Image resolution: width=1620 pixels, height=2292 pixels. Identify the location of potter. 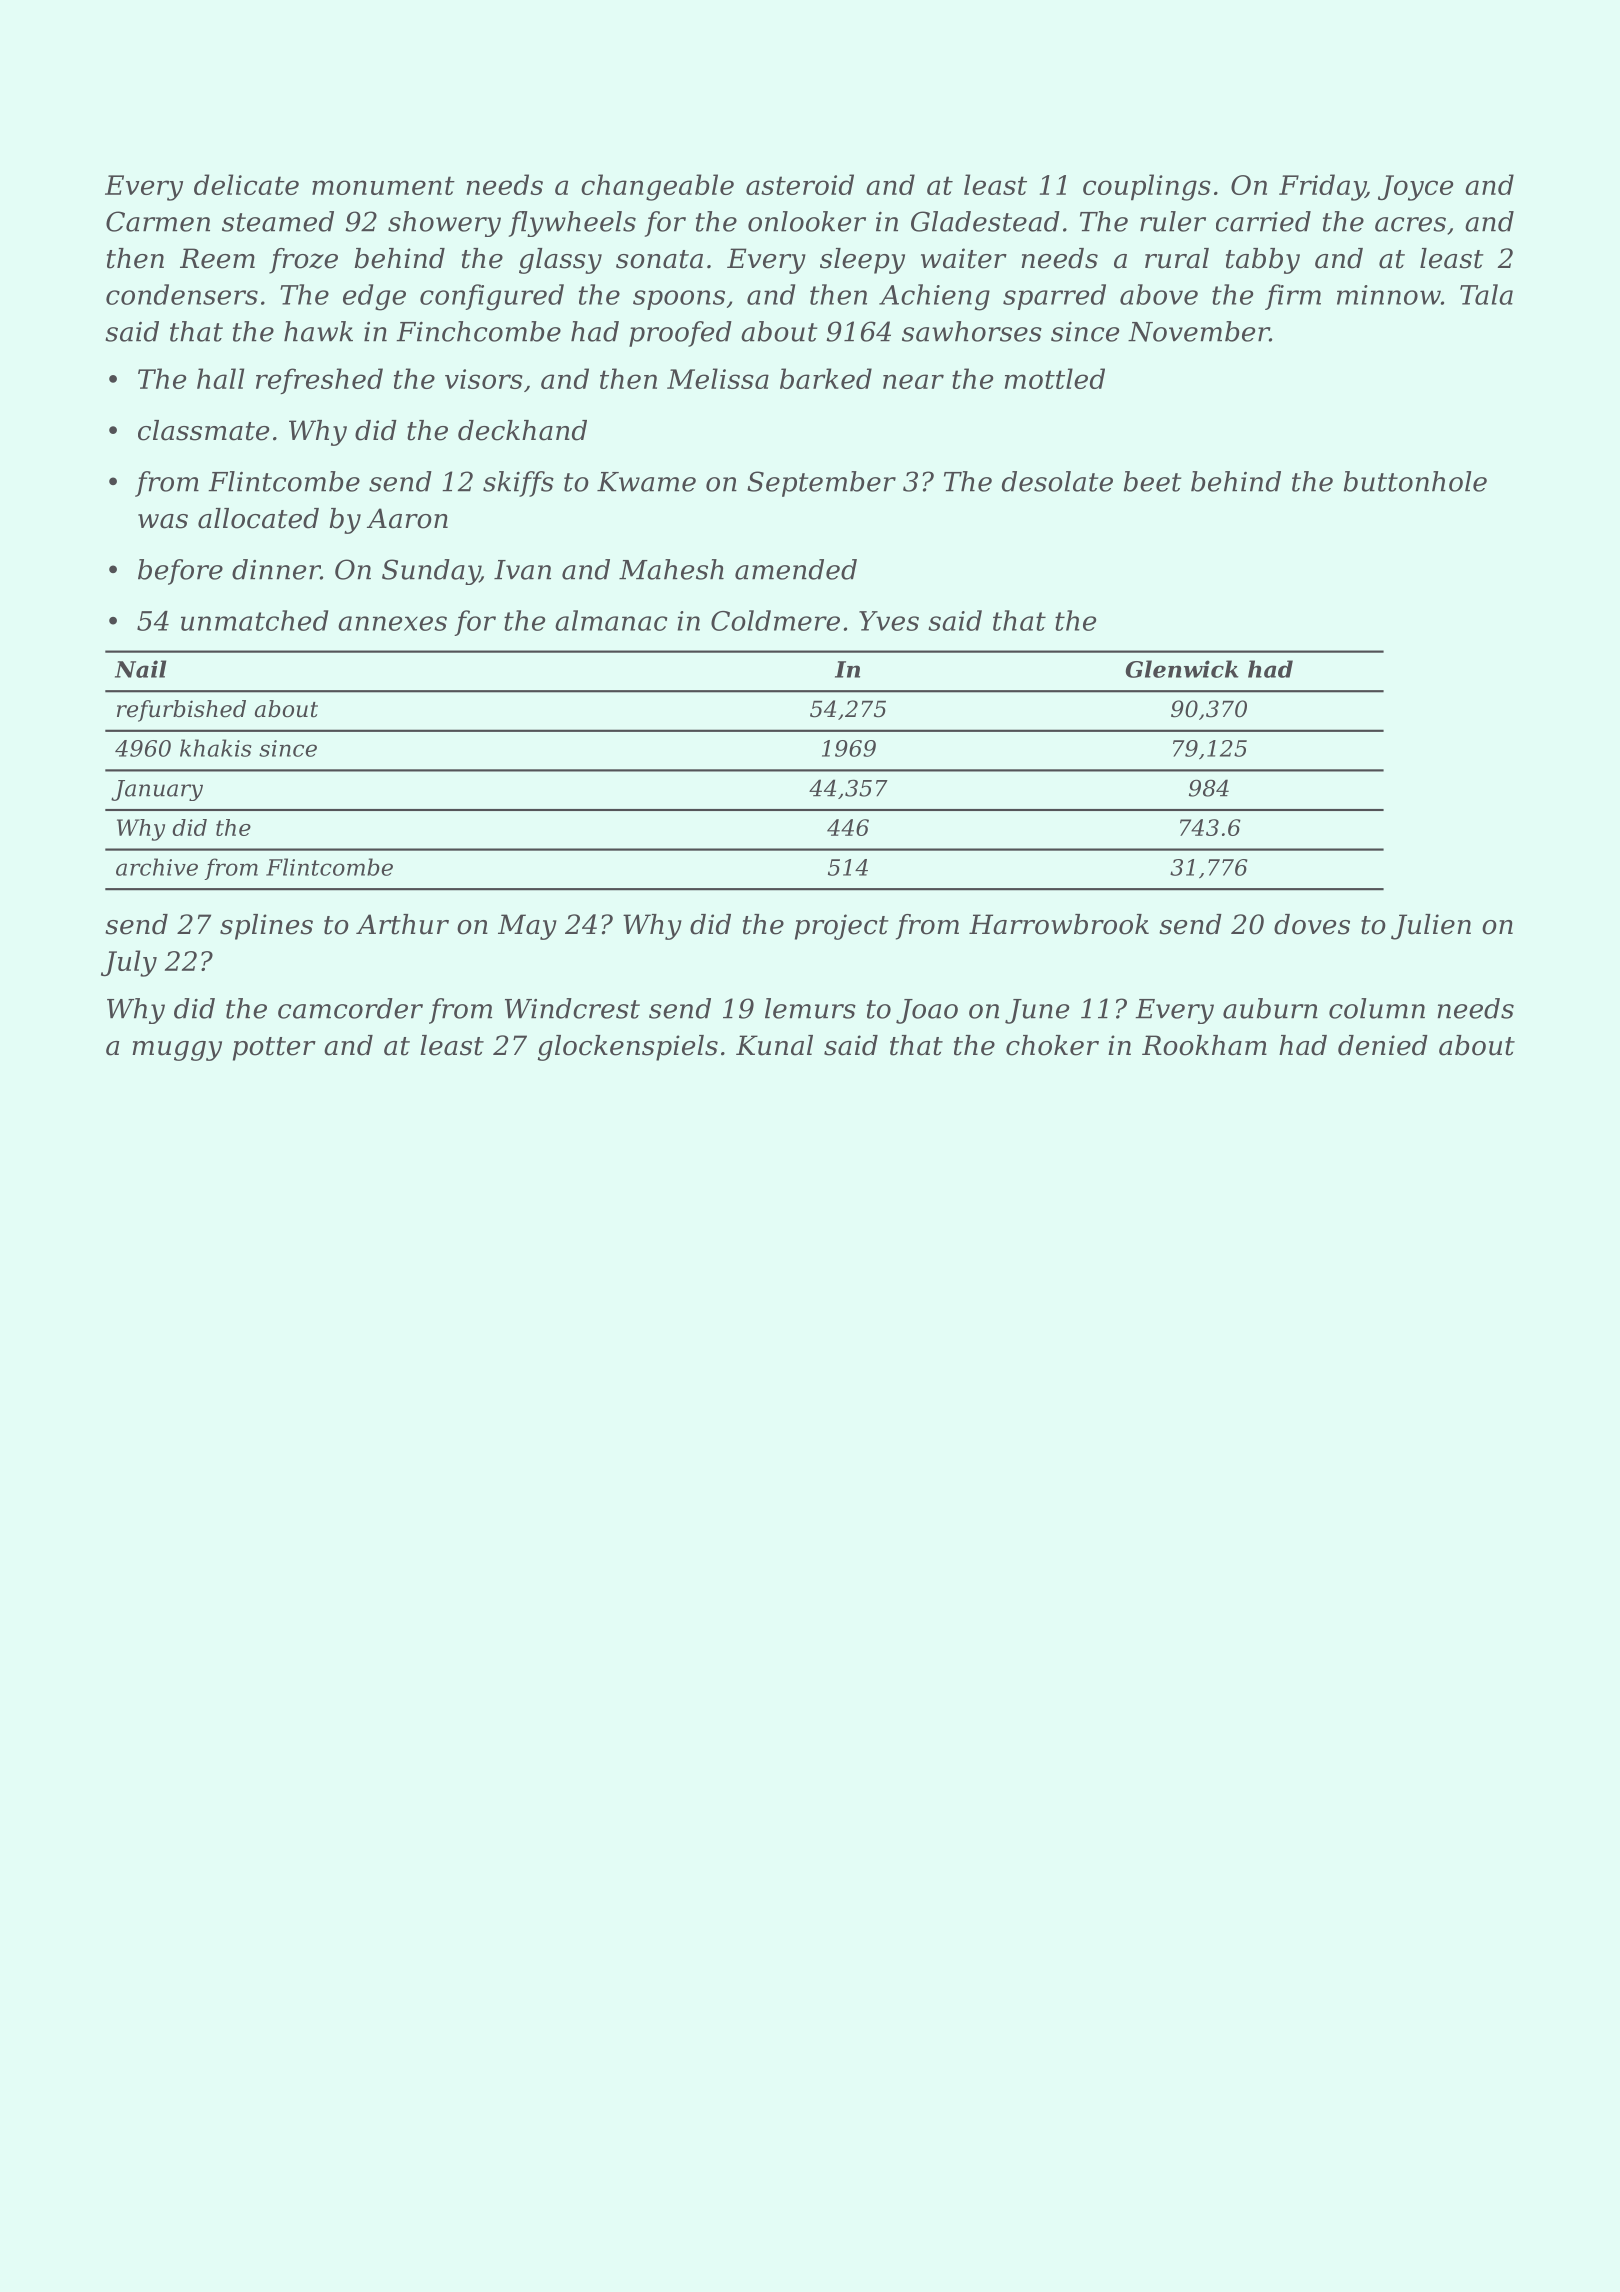
(274, 1049).
